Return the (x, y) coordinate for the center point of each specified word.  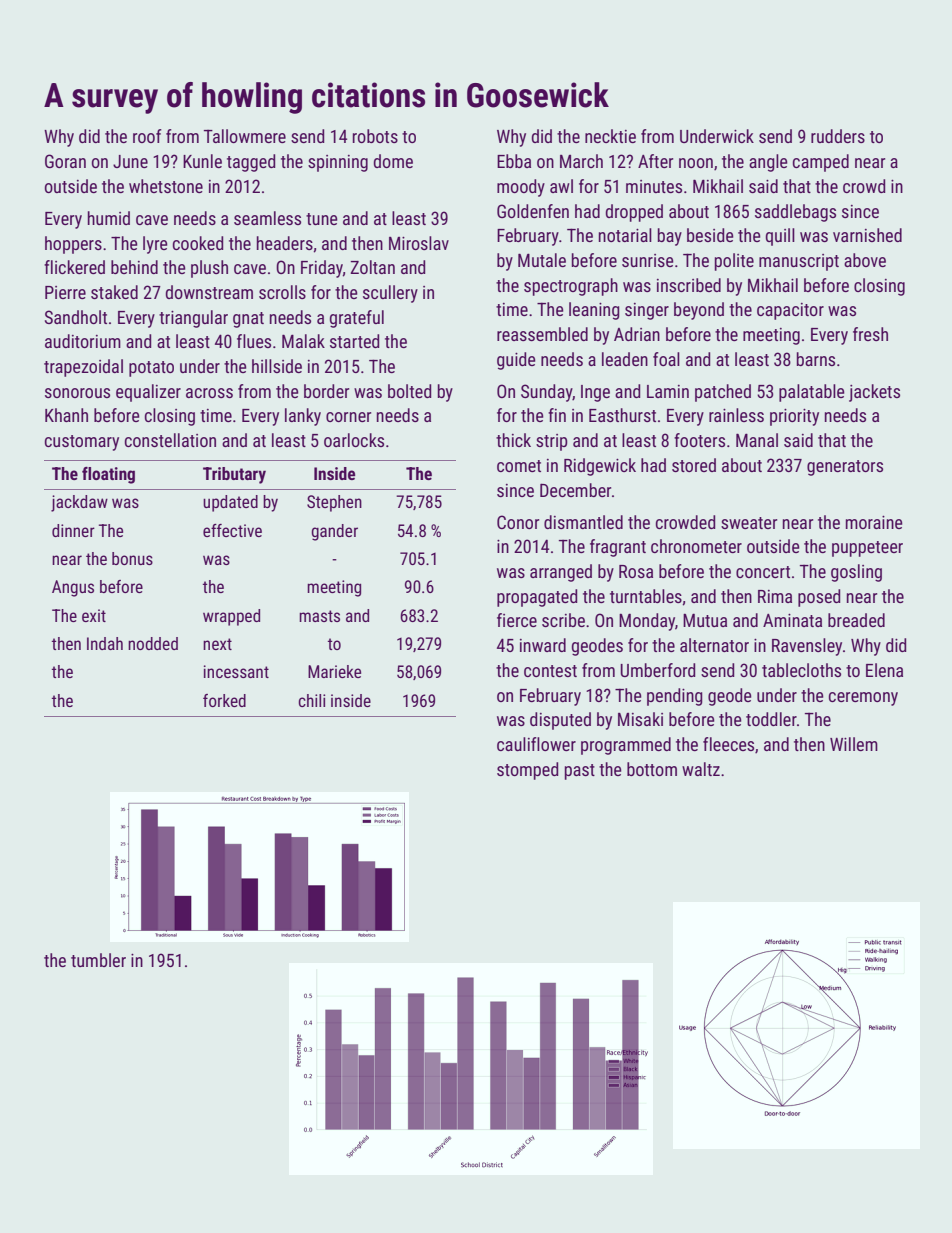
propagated (537, 598)
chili (311, 700)
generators (845, 468)
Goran (65, 161)
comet (519, 466)
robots (375, 136)
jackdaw (79, 503)
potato (151, 369)
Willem (854, 744)
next (217, 644)
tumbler (98, 960)
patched (723, 393)
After (655, 161)
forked (224, 700)
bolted (409, 391)
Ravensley (807, 647)
